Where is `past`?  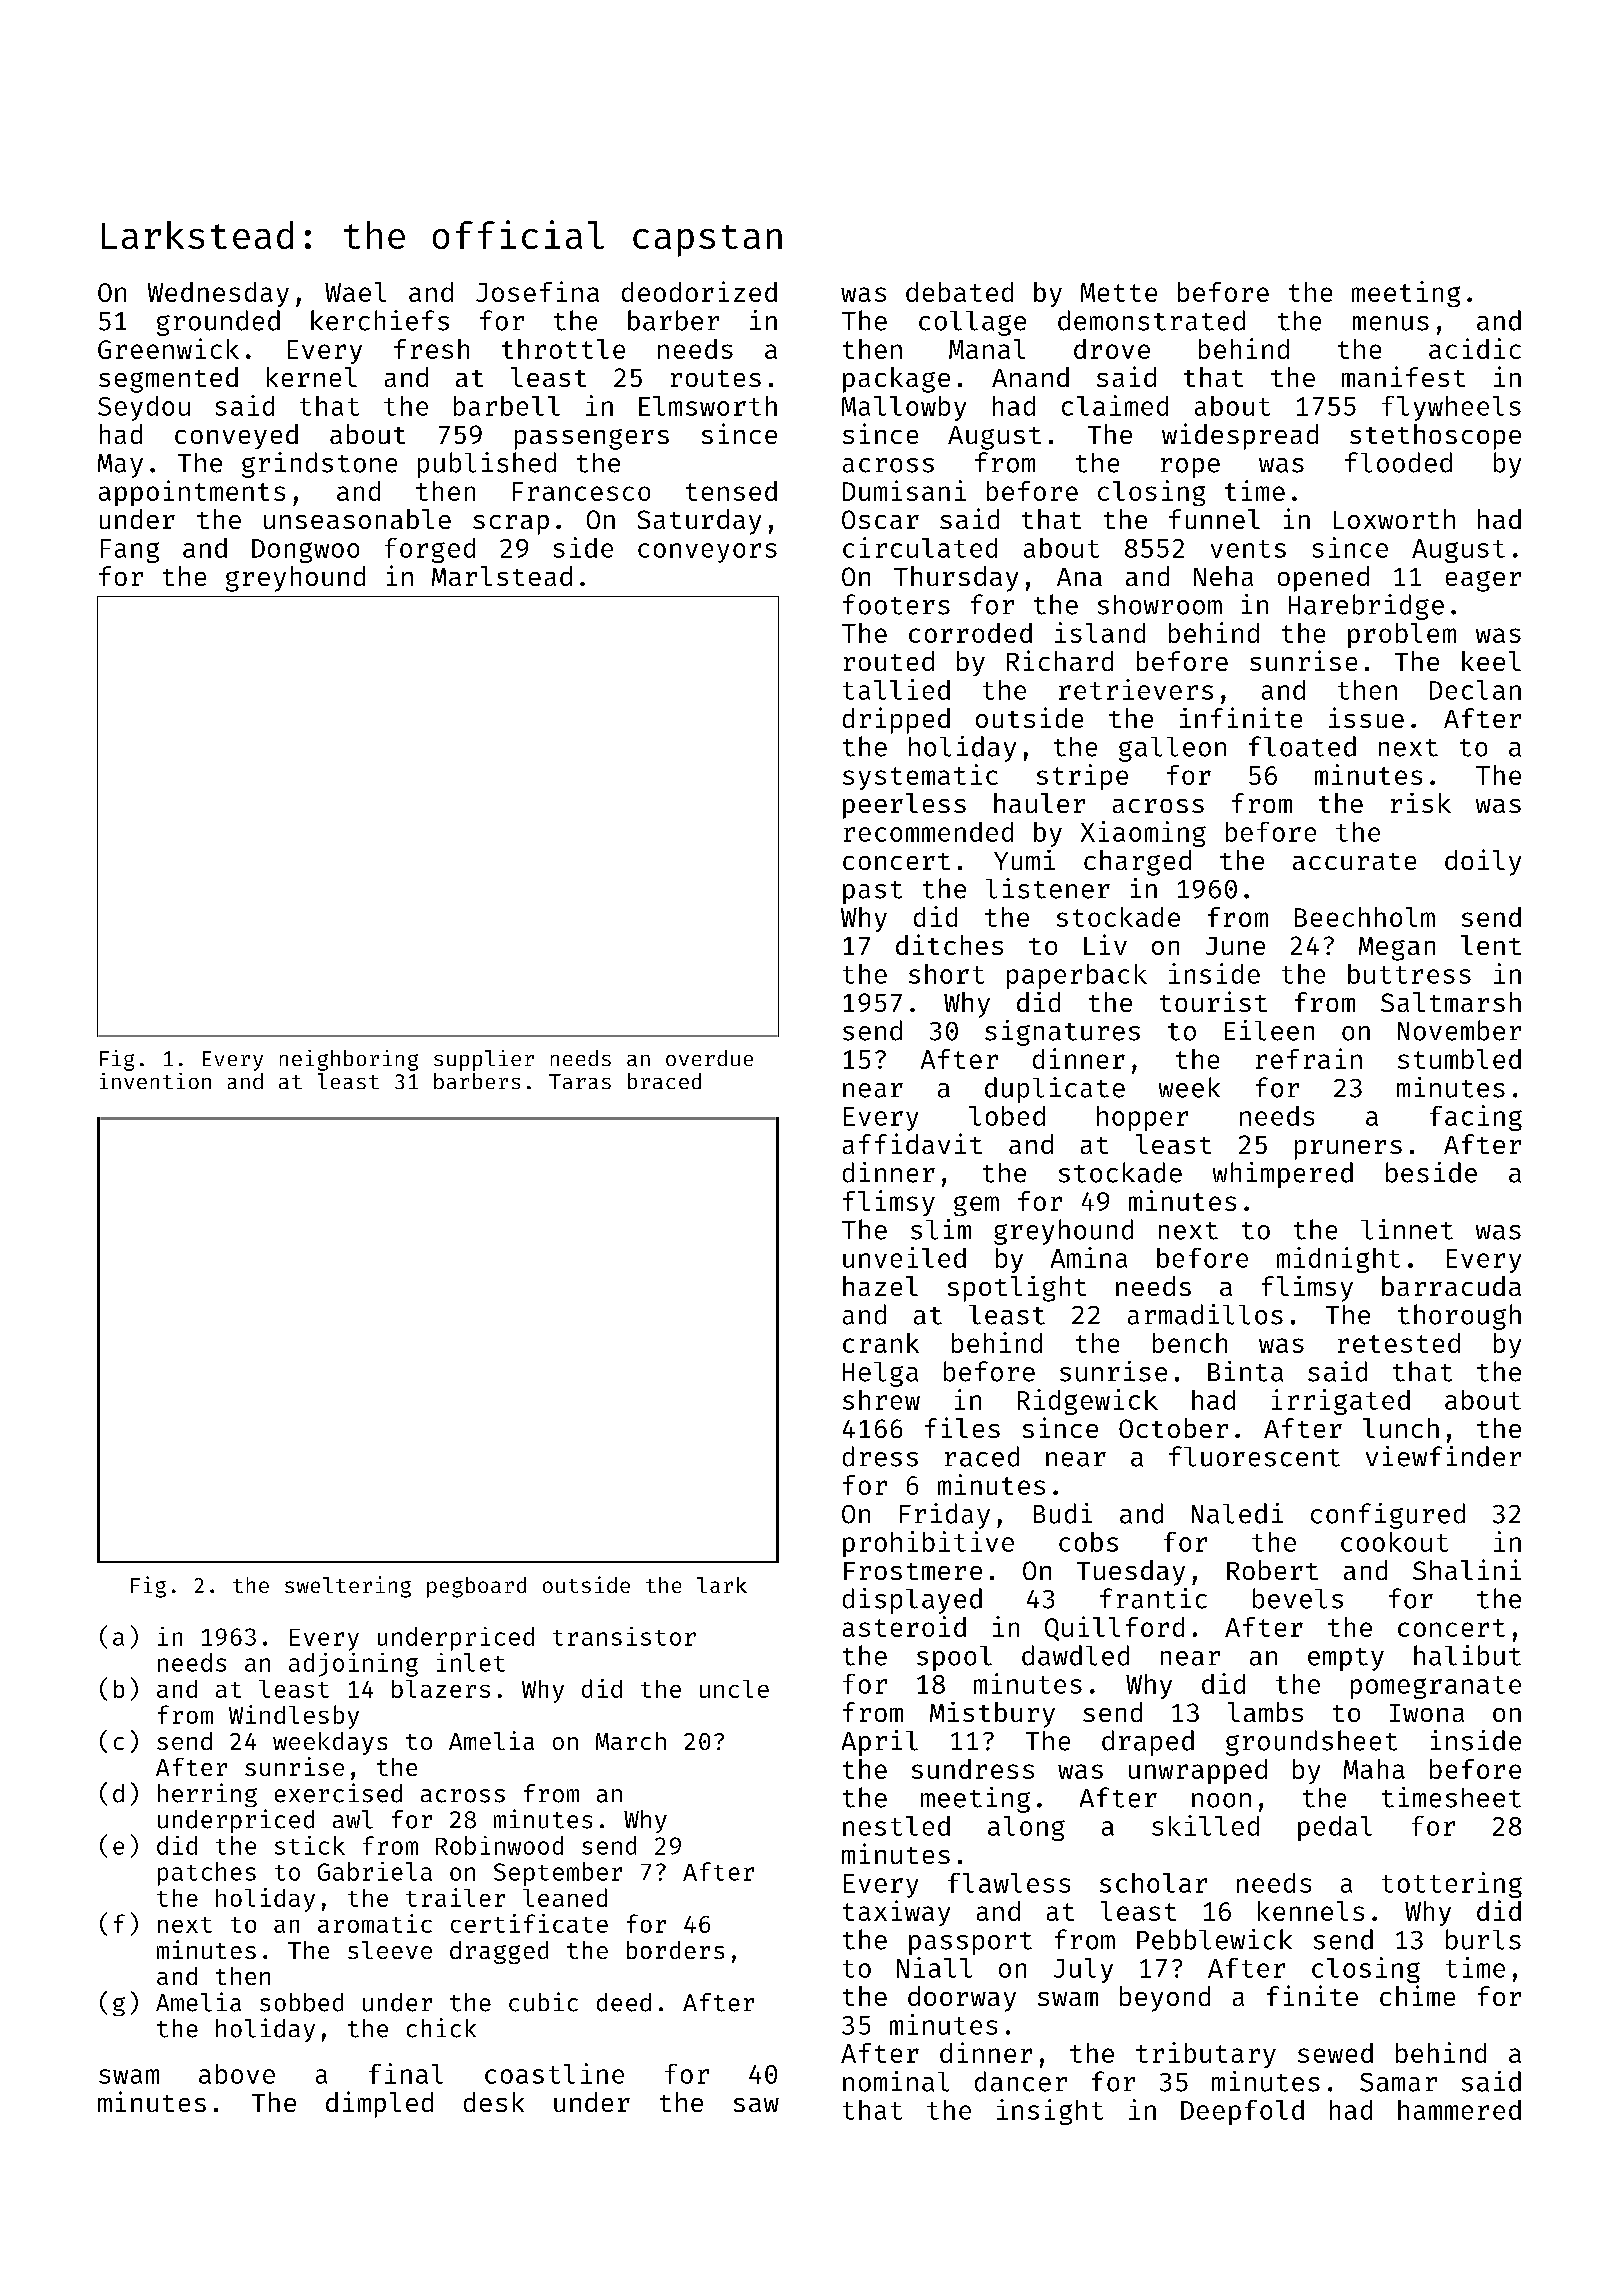 past is located at coordinates (872, 892).
